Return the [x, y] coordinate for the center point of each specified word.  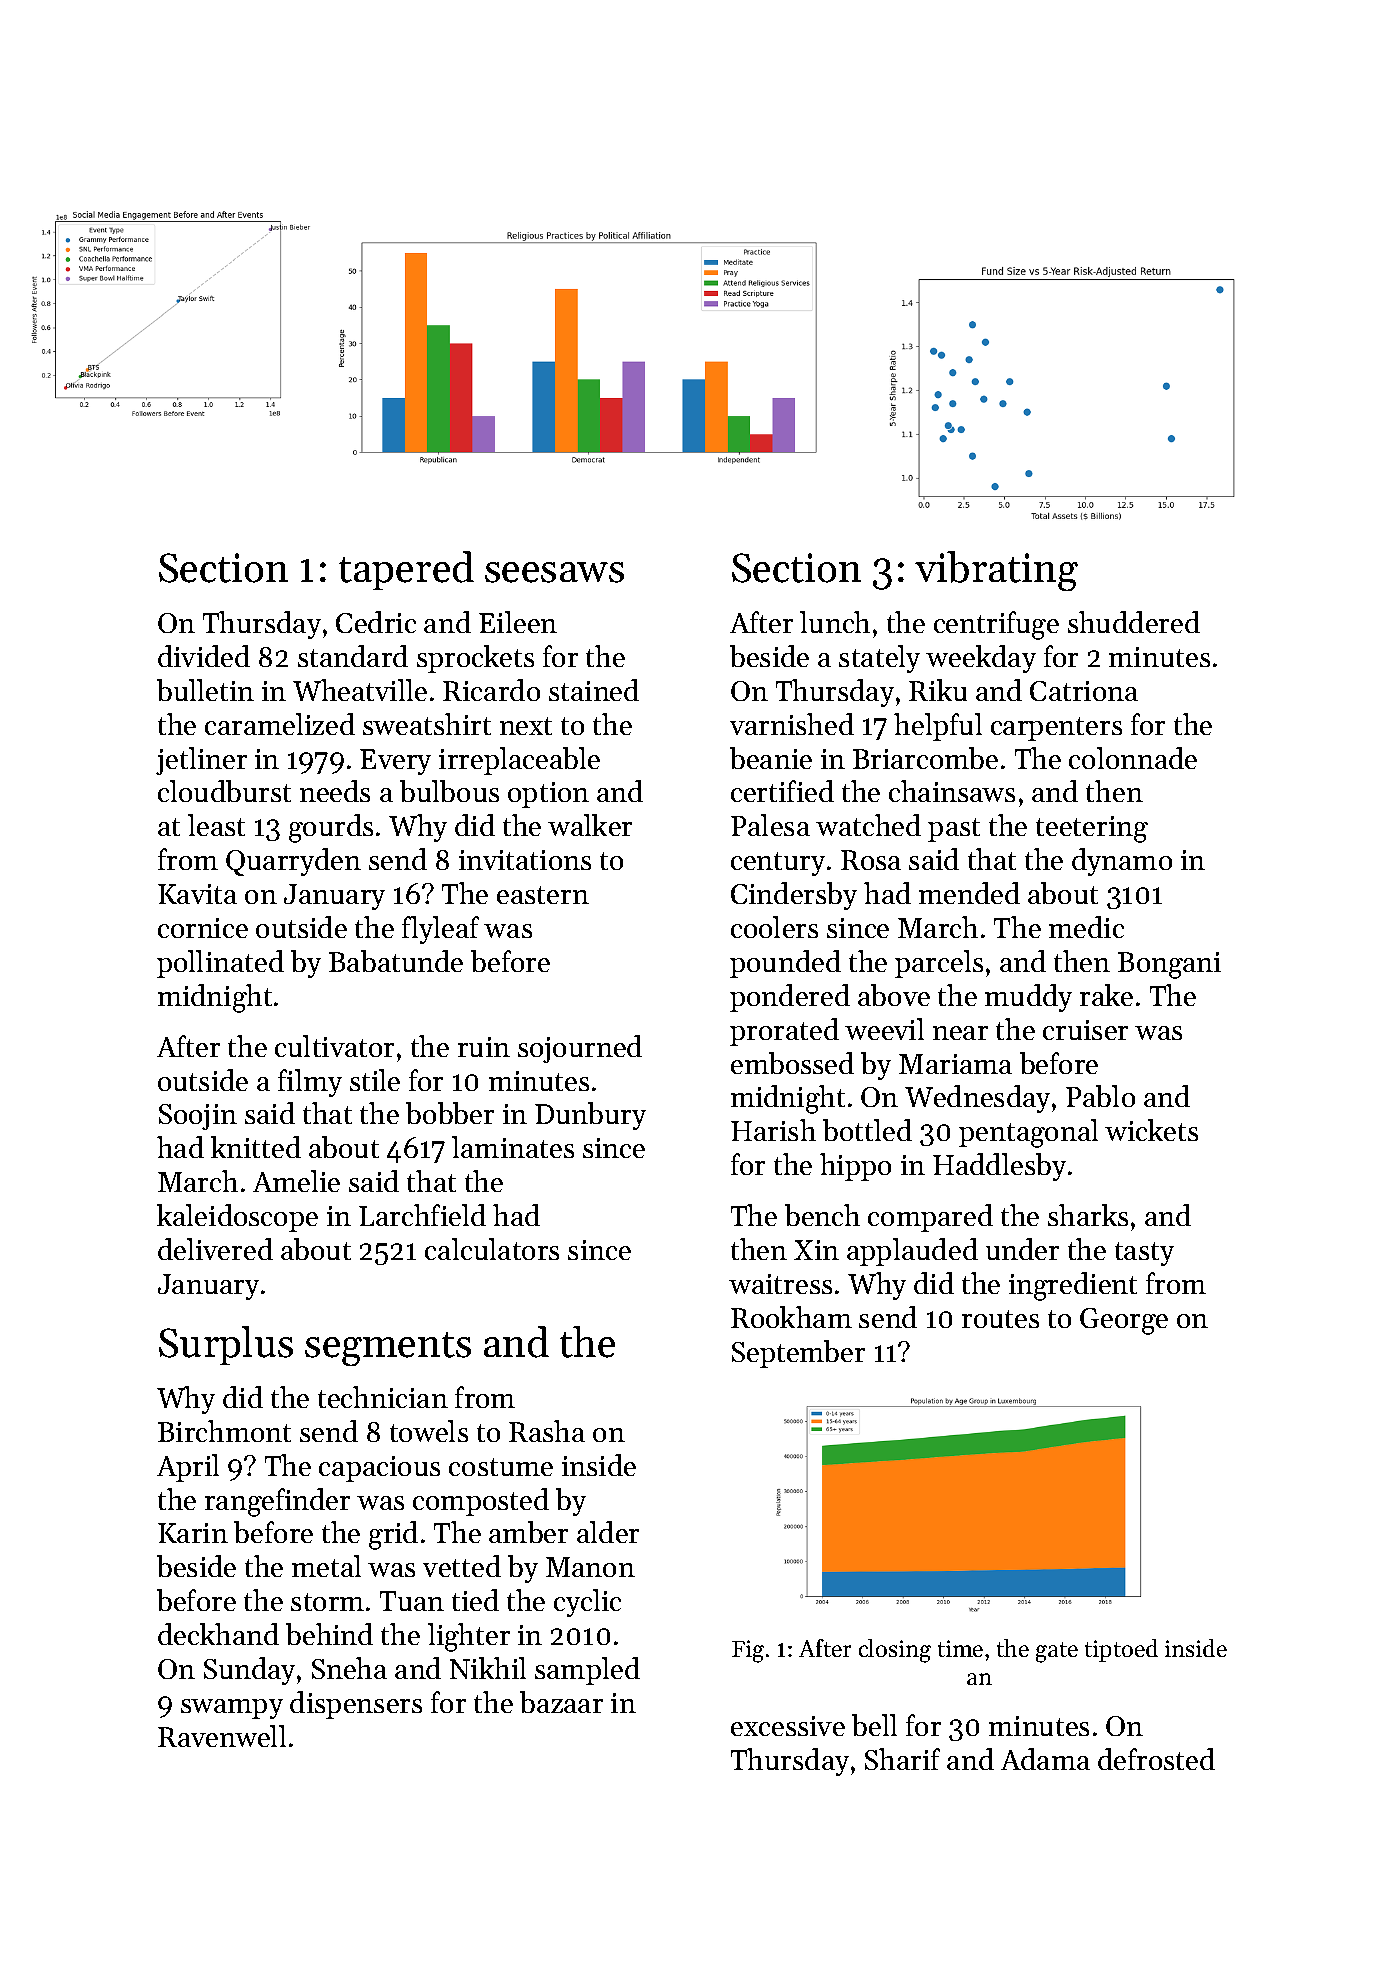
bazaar [561, 1702]
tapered [406, 570]
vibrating [996, 571]
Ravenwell [222, 1736]
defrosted [1156, 1759]
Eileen [518, 622]
